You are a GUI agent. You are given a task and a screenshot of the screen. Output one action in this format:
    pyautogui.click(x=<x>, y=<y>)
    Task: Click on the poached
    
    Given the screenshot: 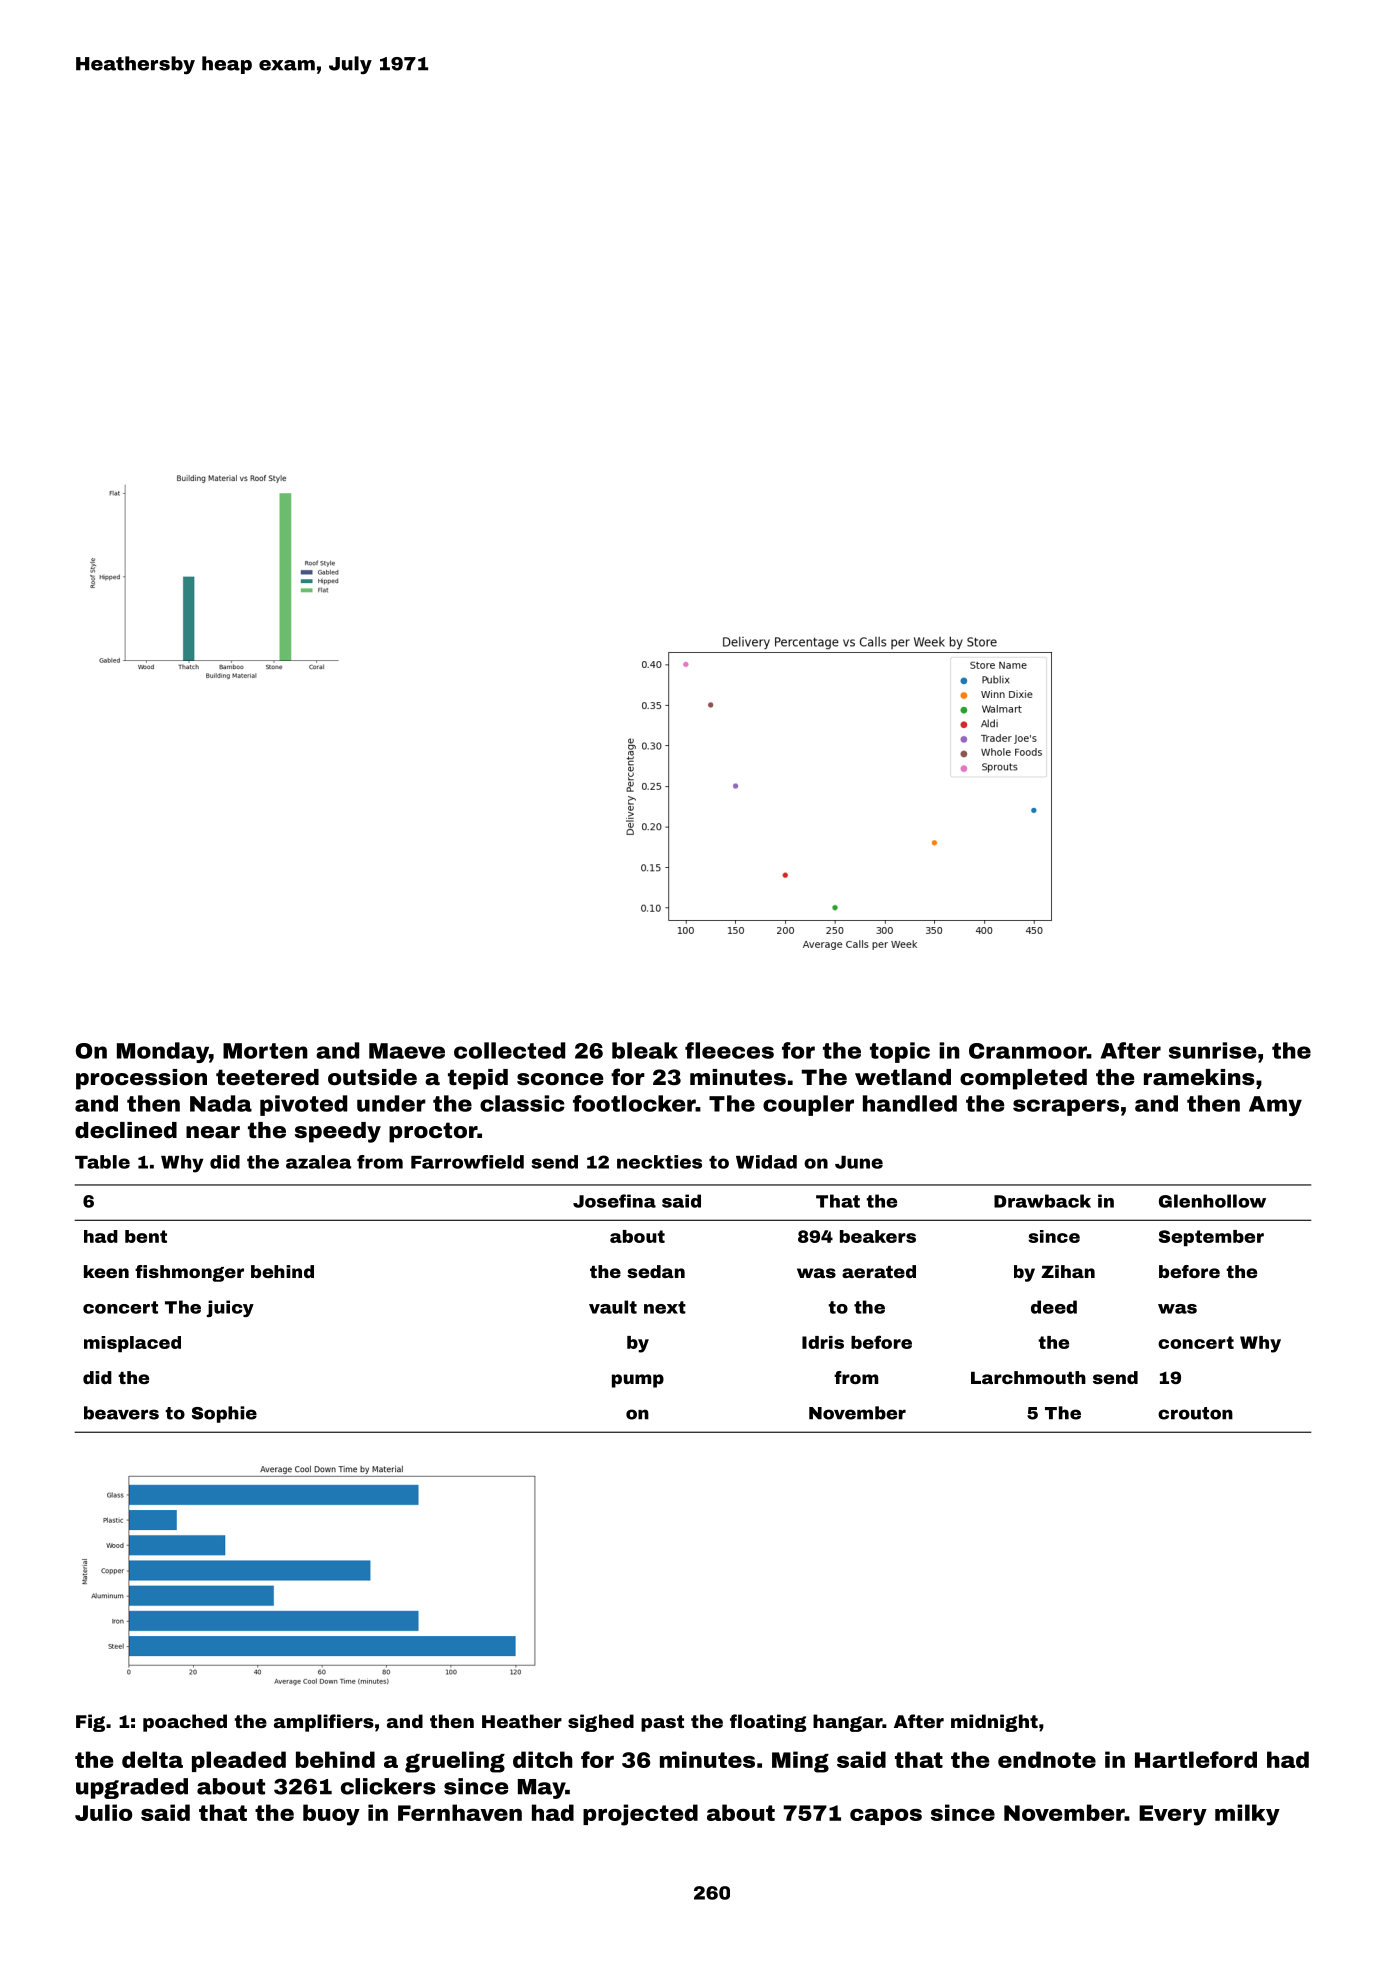 What is the action you would take?
    pyautogui.click(x=185, y=1723)
